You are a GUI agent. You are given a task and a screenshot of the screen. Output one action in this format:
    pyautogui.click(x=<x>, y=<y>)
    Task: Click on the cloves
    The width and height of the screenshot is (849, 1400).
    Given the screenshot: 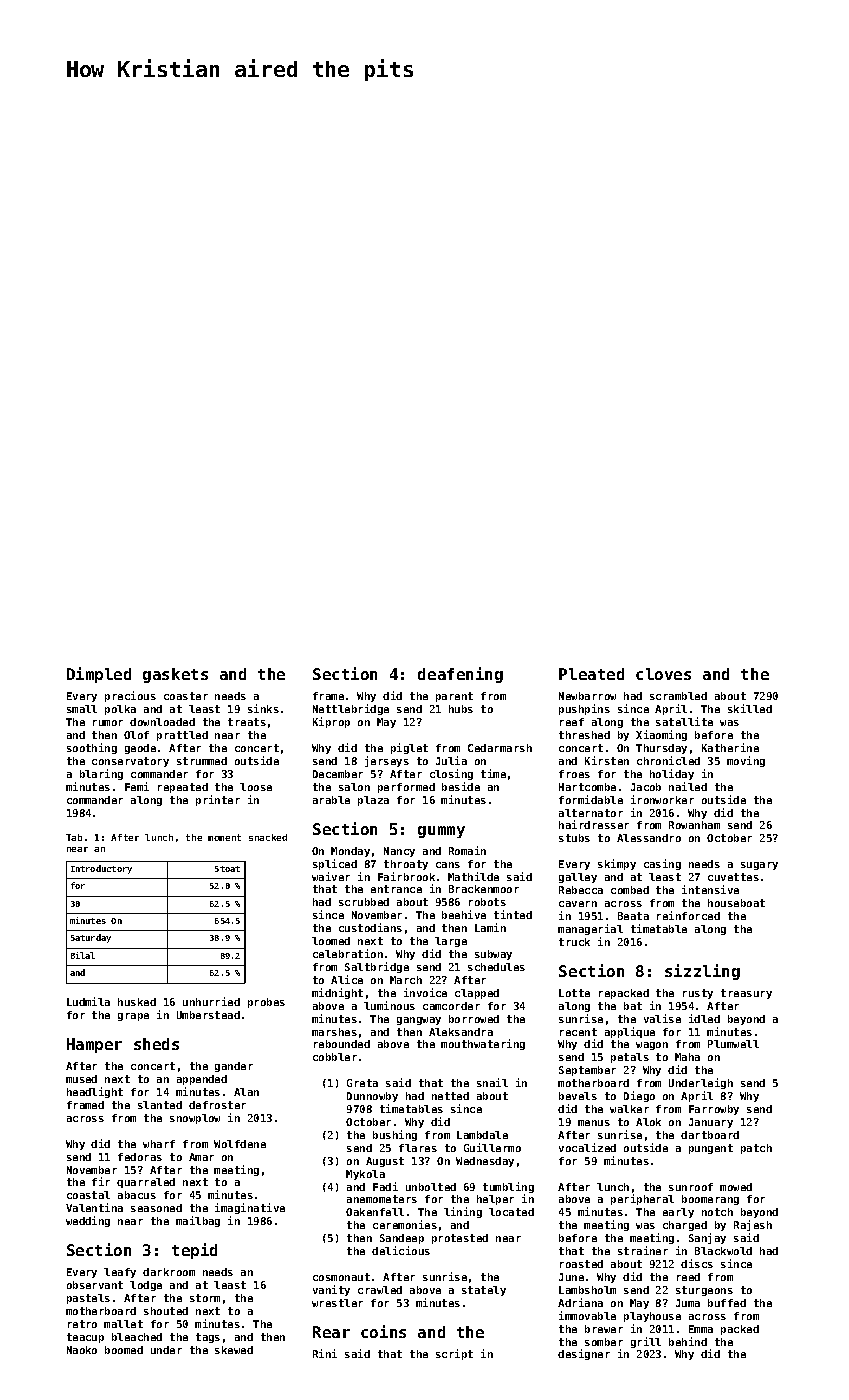 What is the action you would take?
    pyautogui.click(x=663, y=674)
